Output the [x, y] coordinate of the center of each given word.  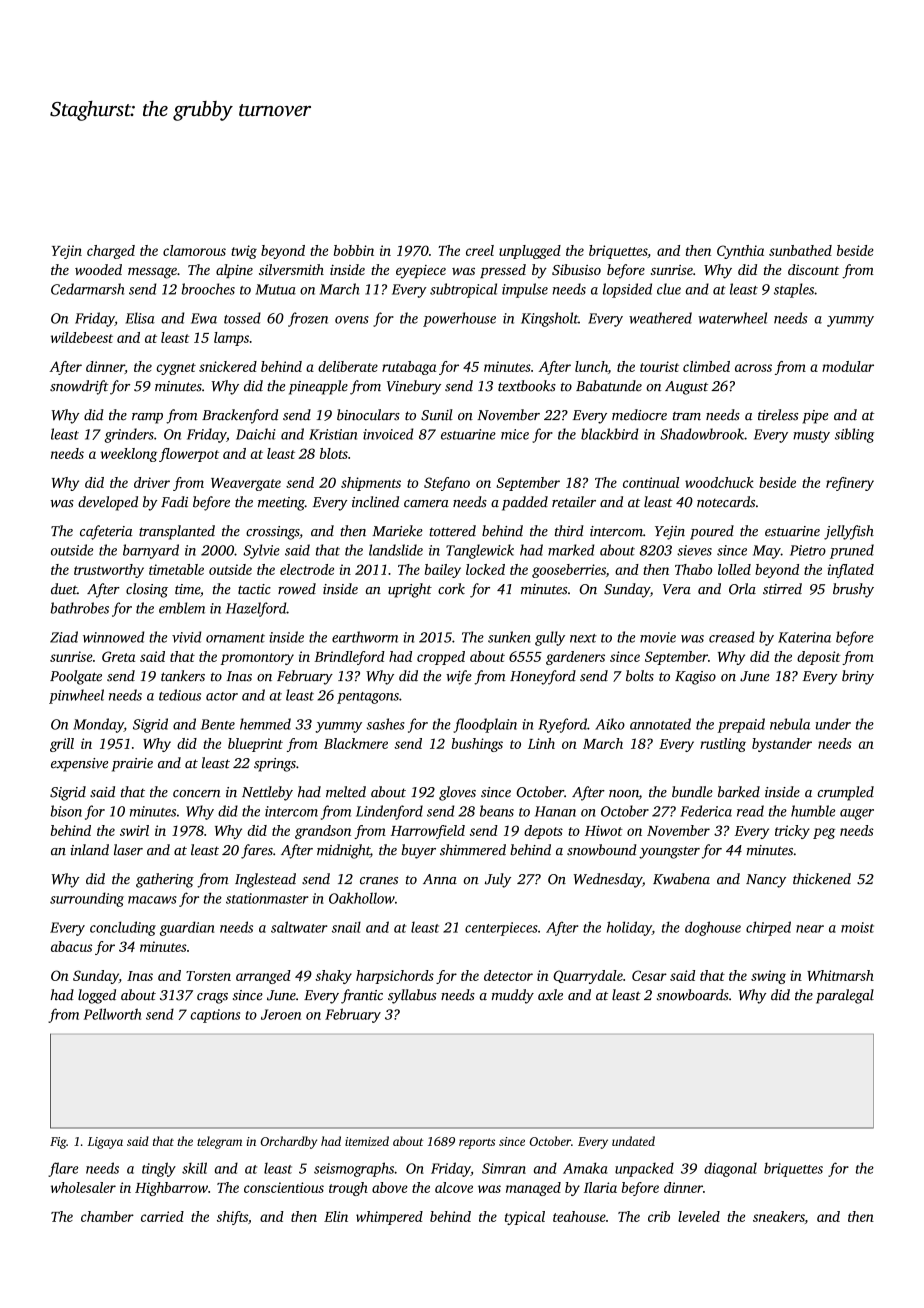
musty [811, 437]
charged [111, 252]
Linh [541, 743]
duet [64, 589]
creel [480, 250]
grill [62, 745]
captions [215, 1016]
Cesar [649, 975]
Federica [706, 811]
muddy [513, 996]
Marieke [397, 531]
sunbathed [800, 250]
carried [162, 1216]
